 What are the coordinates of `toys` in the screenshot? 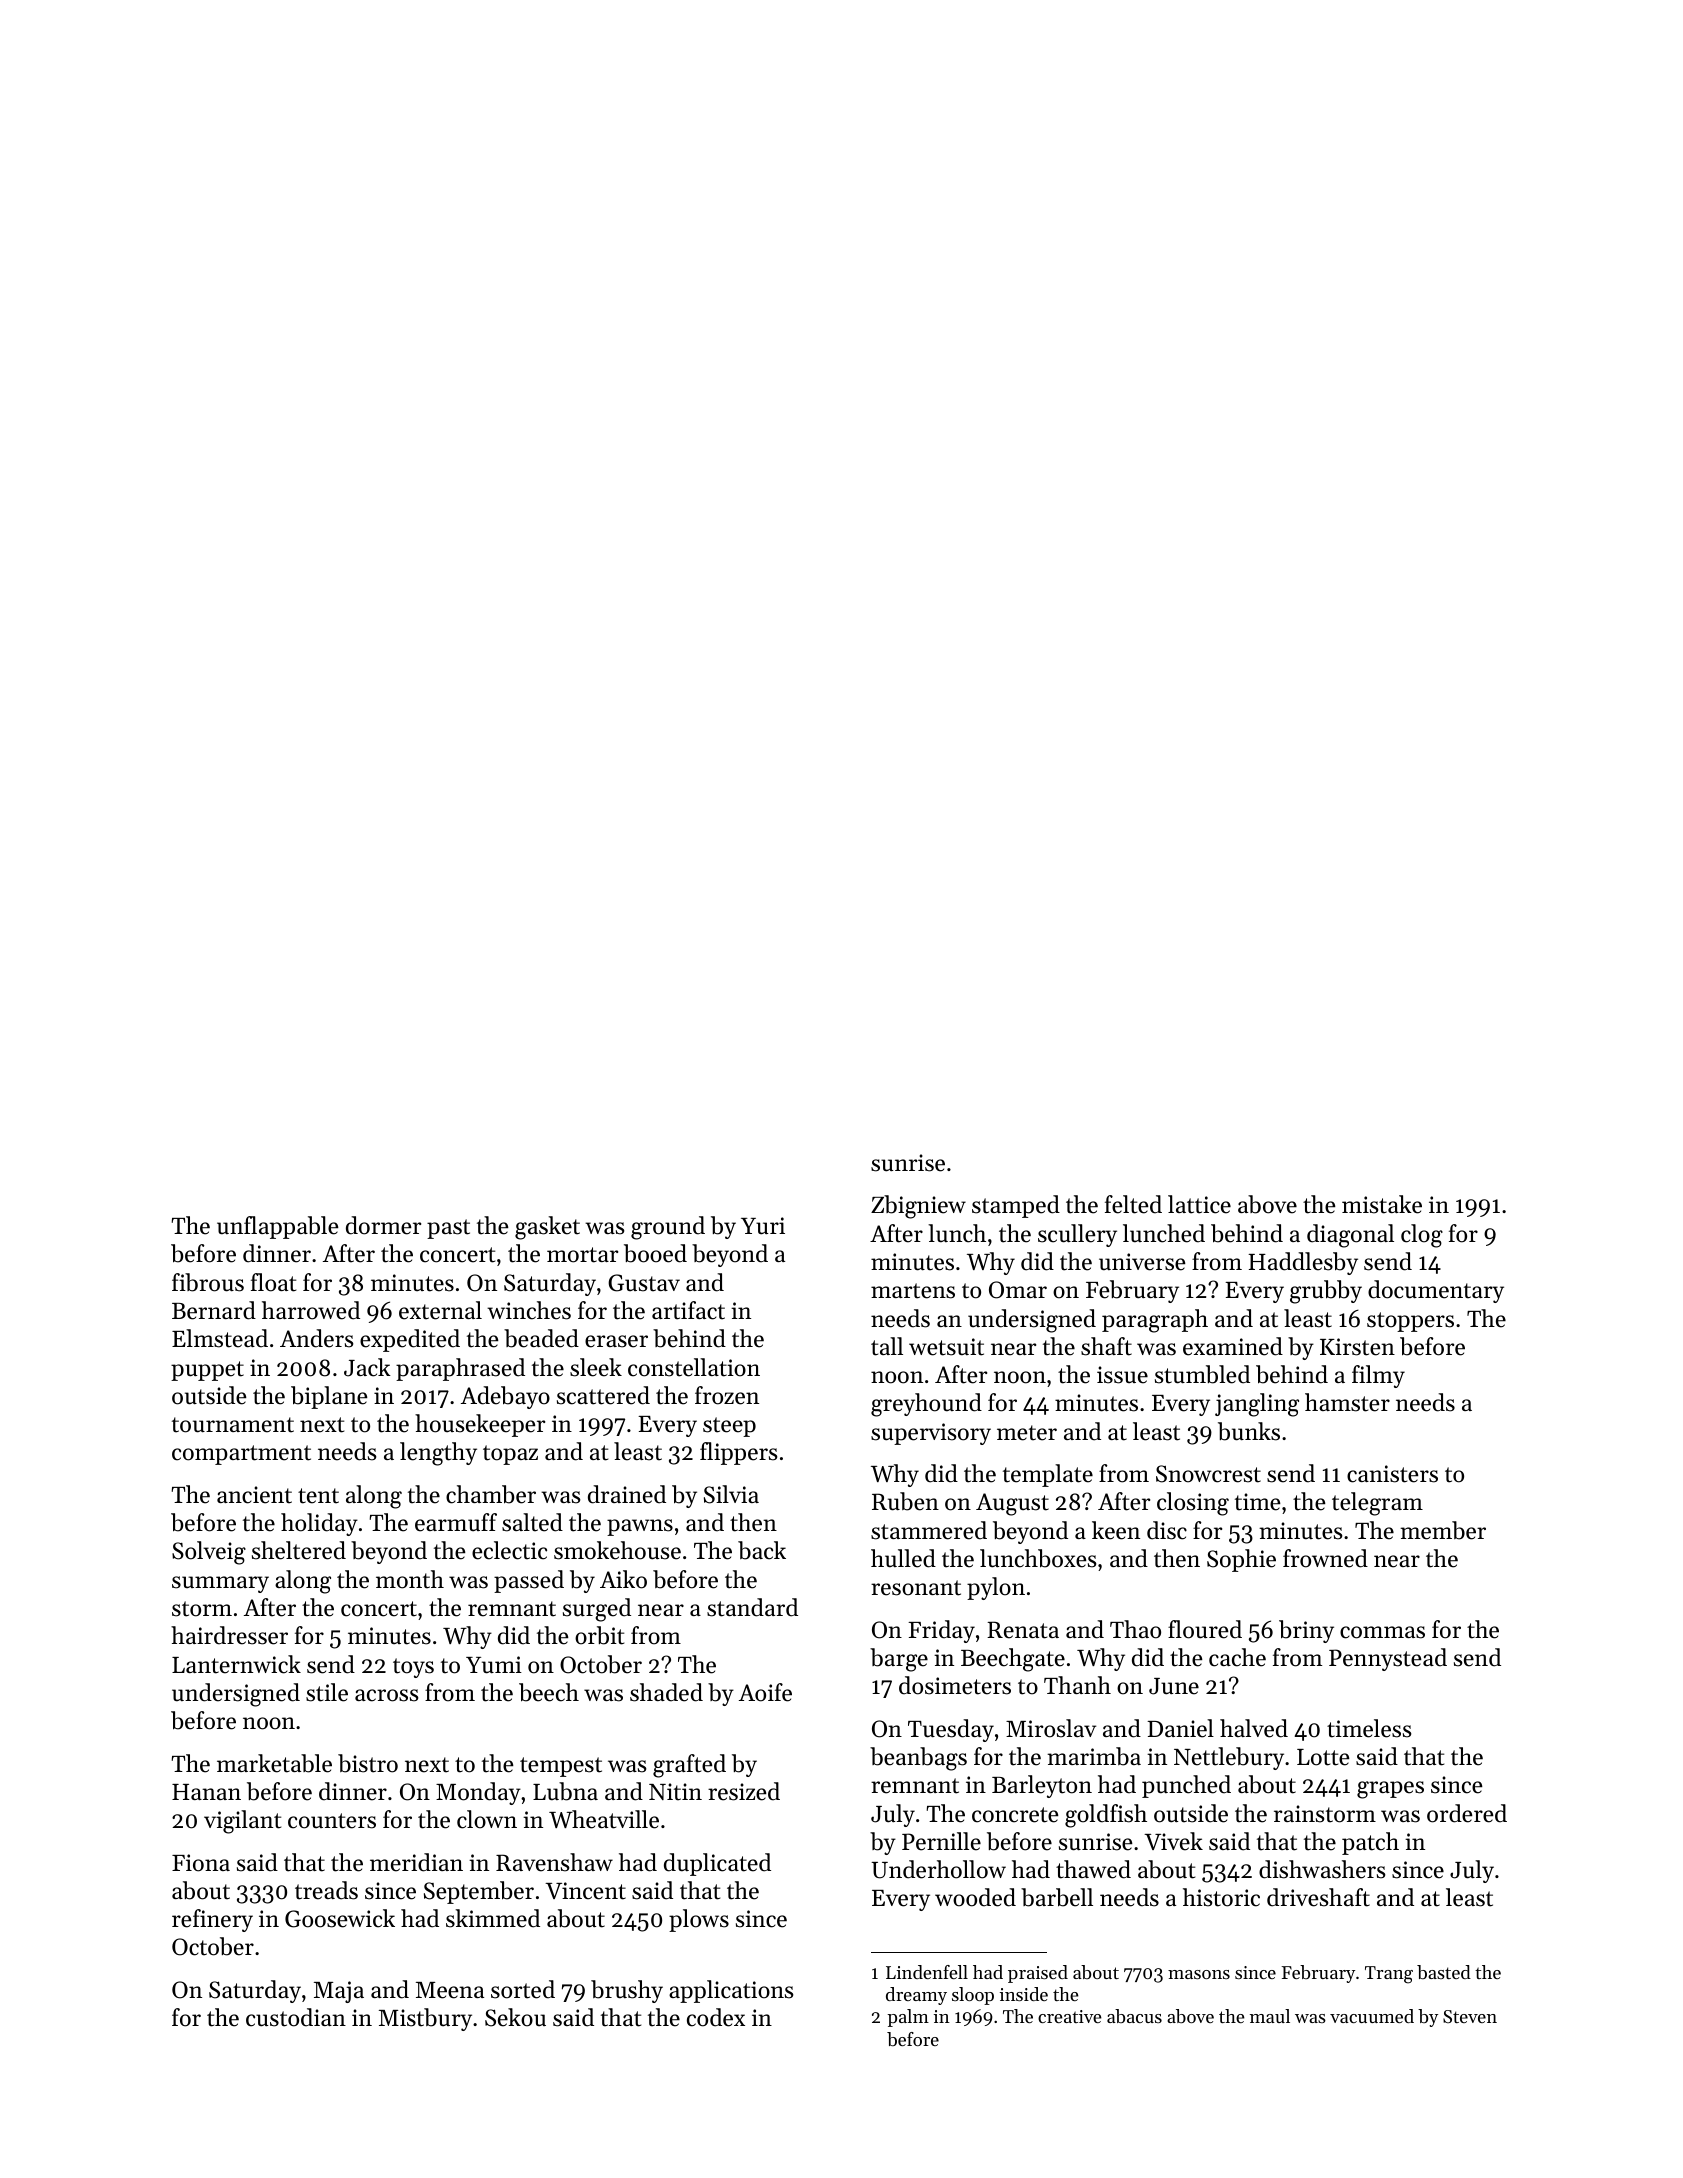 It's located at (413, 1668).
